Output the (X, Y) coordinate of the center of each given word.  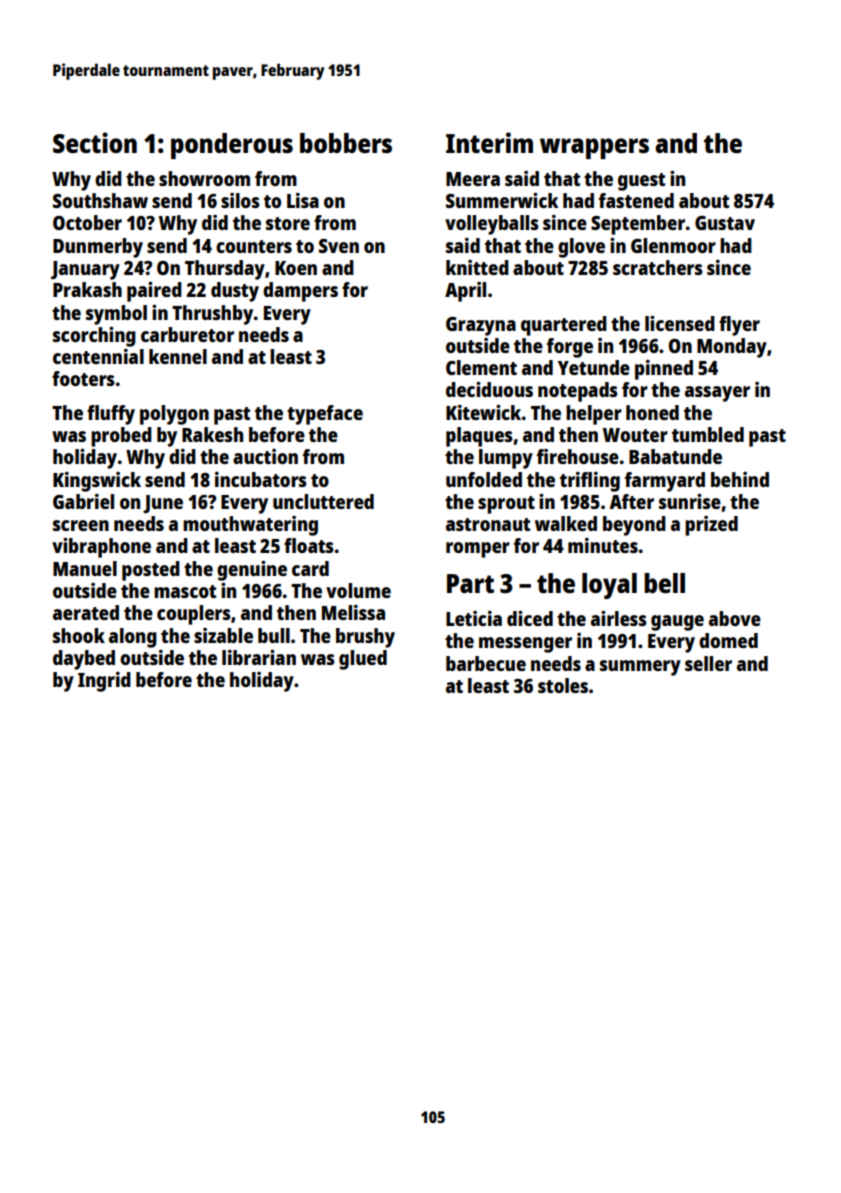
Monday (732, 348)
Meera (473, 179)
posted (151, 571)
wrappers (594, 148)
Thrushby (212, 315)
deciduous (489, 389)
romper (478, 550)
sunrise (690, 501)
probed (121, 437)
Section (95, 142)
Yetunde (594, 367)
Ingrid (104, 682)
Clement (481, 367)
